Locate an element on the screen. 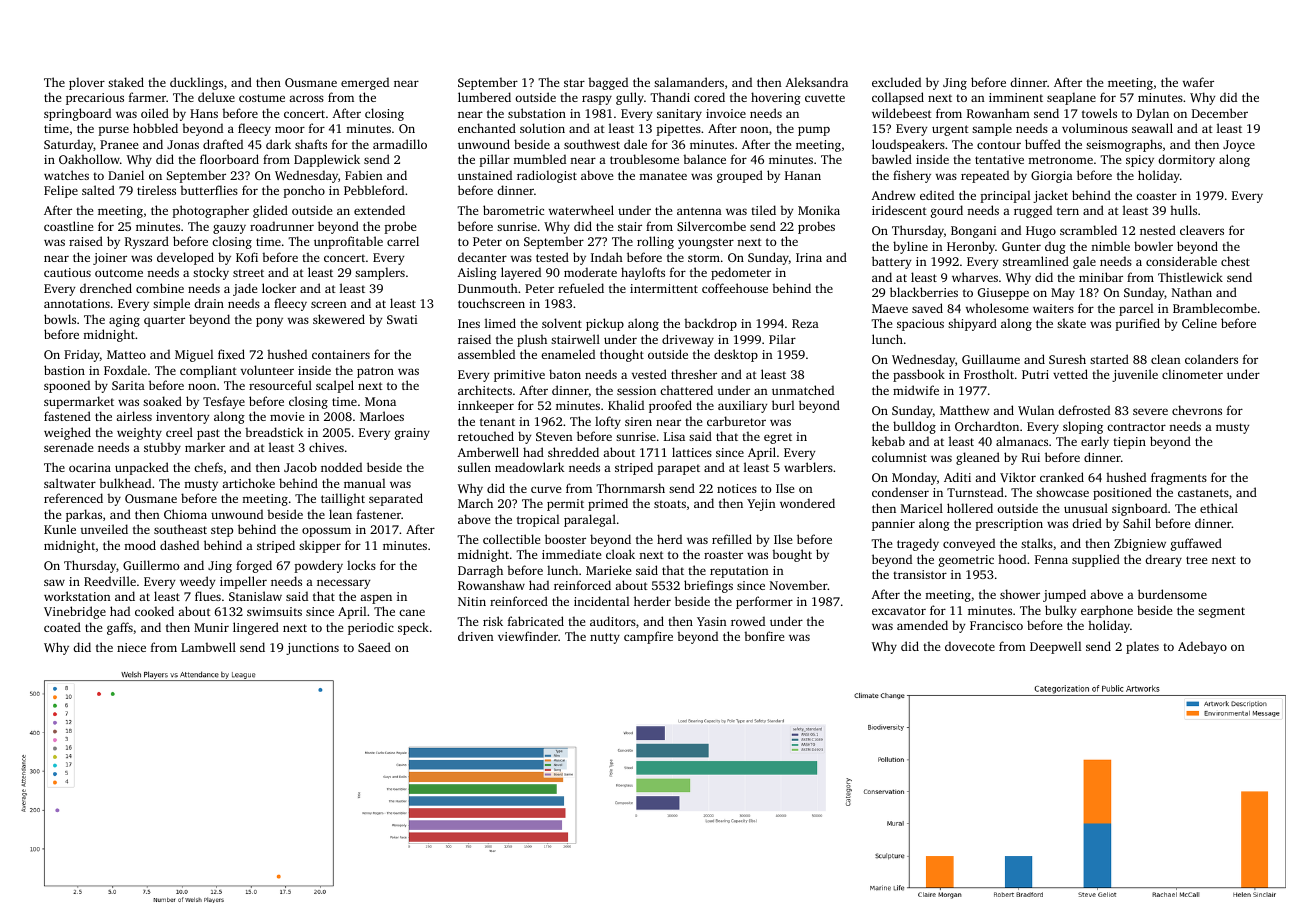 The image size is (1308, 924). Khalid is located at coordinates (626, 405).
